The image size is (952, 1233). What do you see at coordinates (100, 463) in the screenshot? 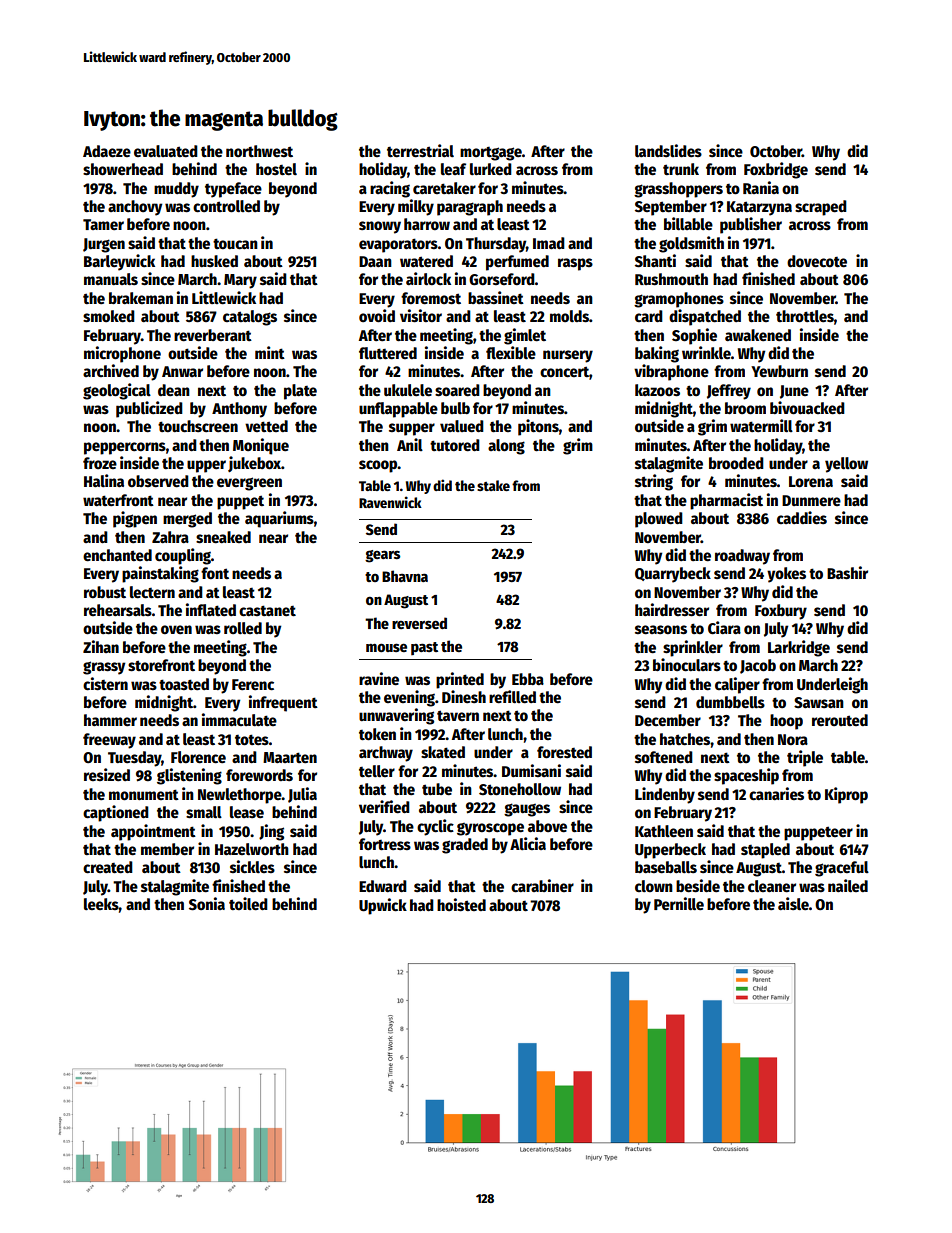
I see `froze` at bounding box center [100, 463].
